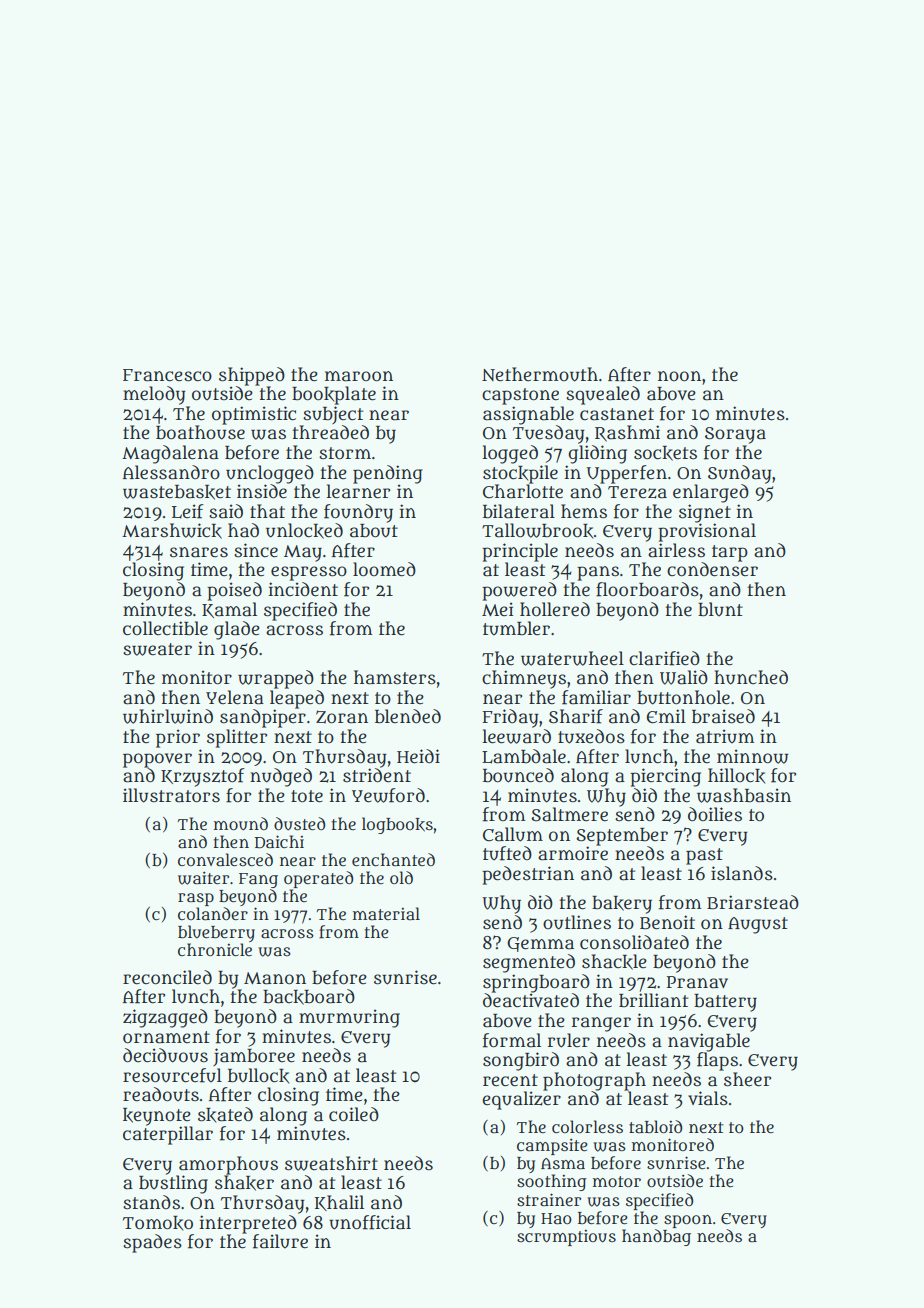 The width and height of the page is (924, 1308). What do you see at coordinates (531, 1000) in the page?
I see `deactivated` at bounding box center [531, 1000].
